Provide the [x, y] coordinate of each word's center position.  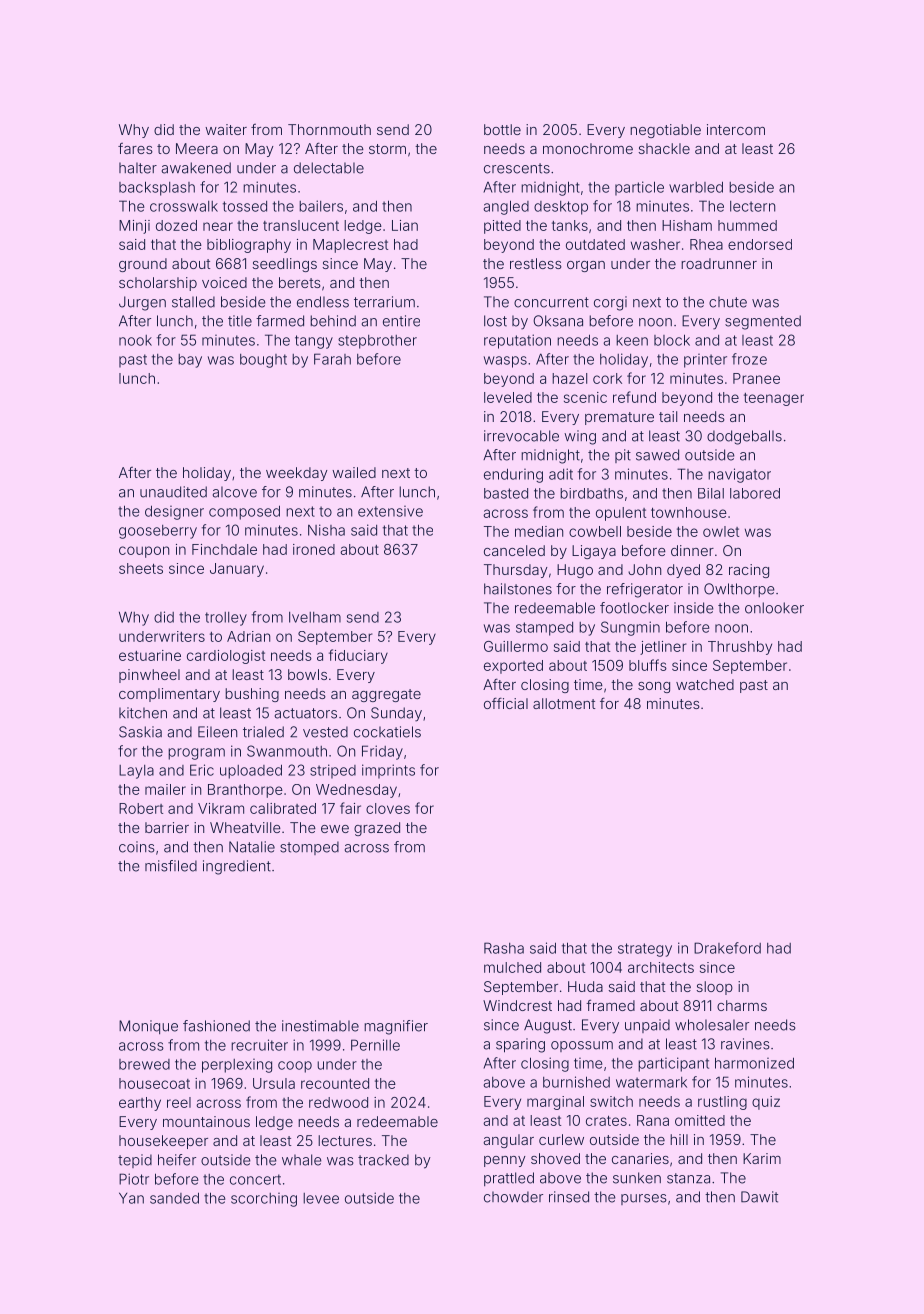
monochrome [588, 148]
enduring [513, 475]
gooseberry [158, 532]
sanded [174, 1198]
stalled [193, 302]
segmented [763, 322]
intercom [736, 129]
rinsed [569, 1197]
